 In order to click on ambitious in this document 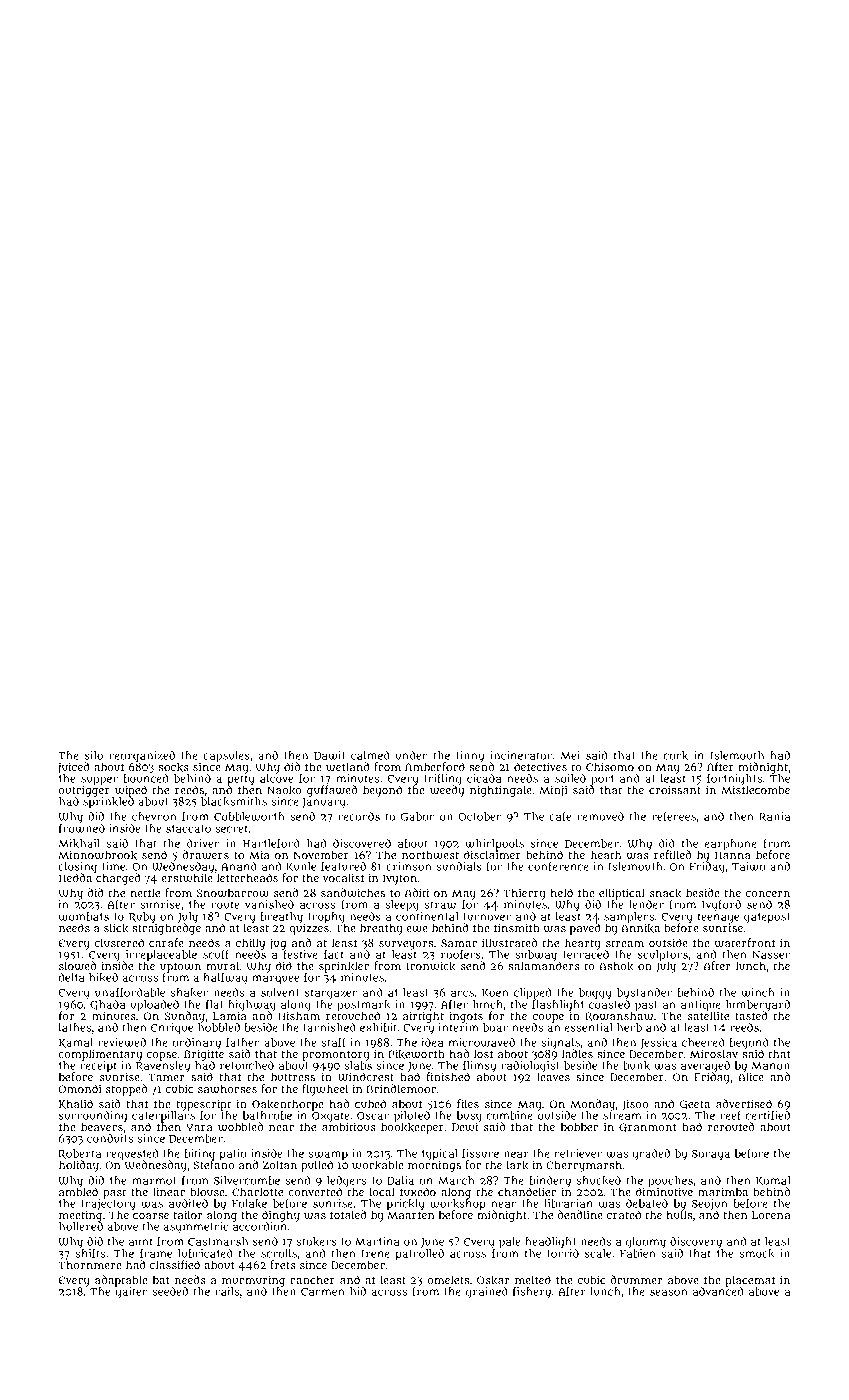, I will do `click(349, 1126)`.
